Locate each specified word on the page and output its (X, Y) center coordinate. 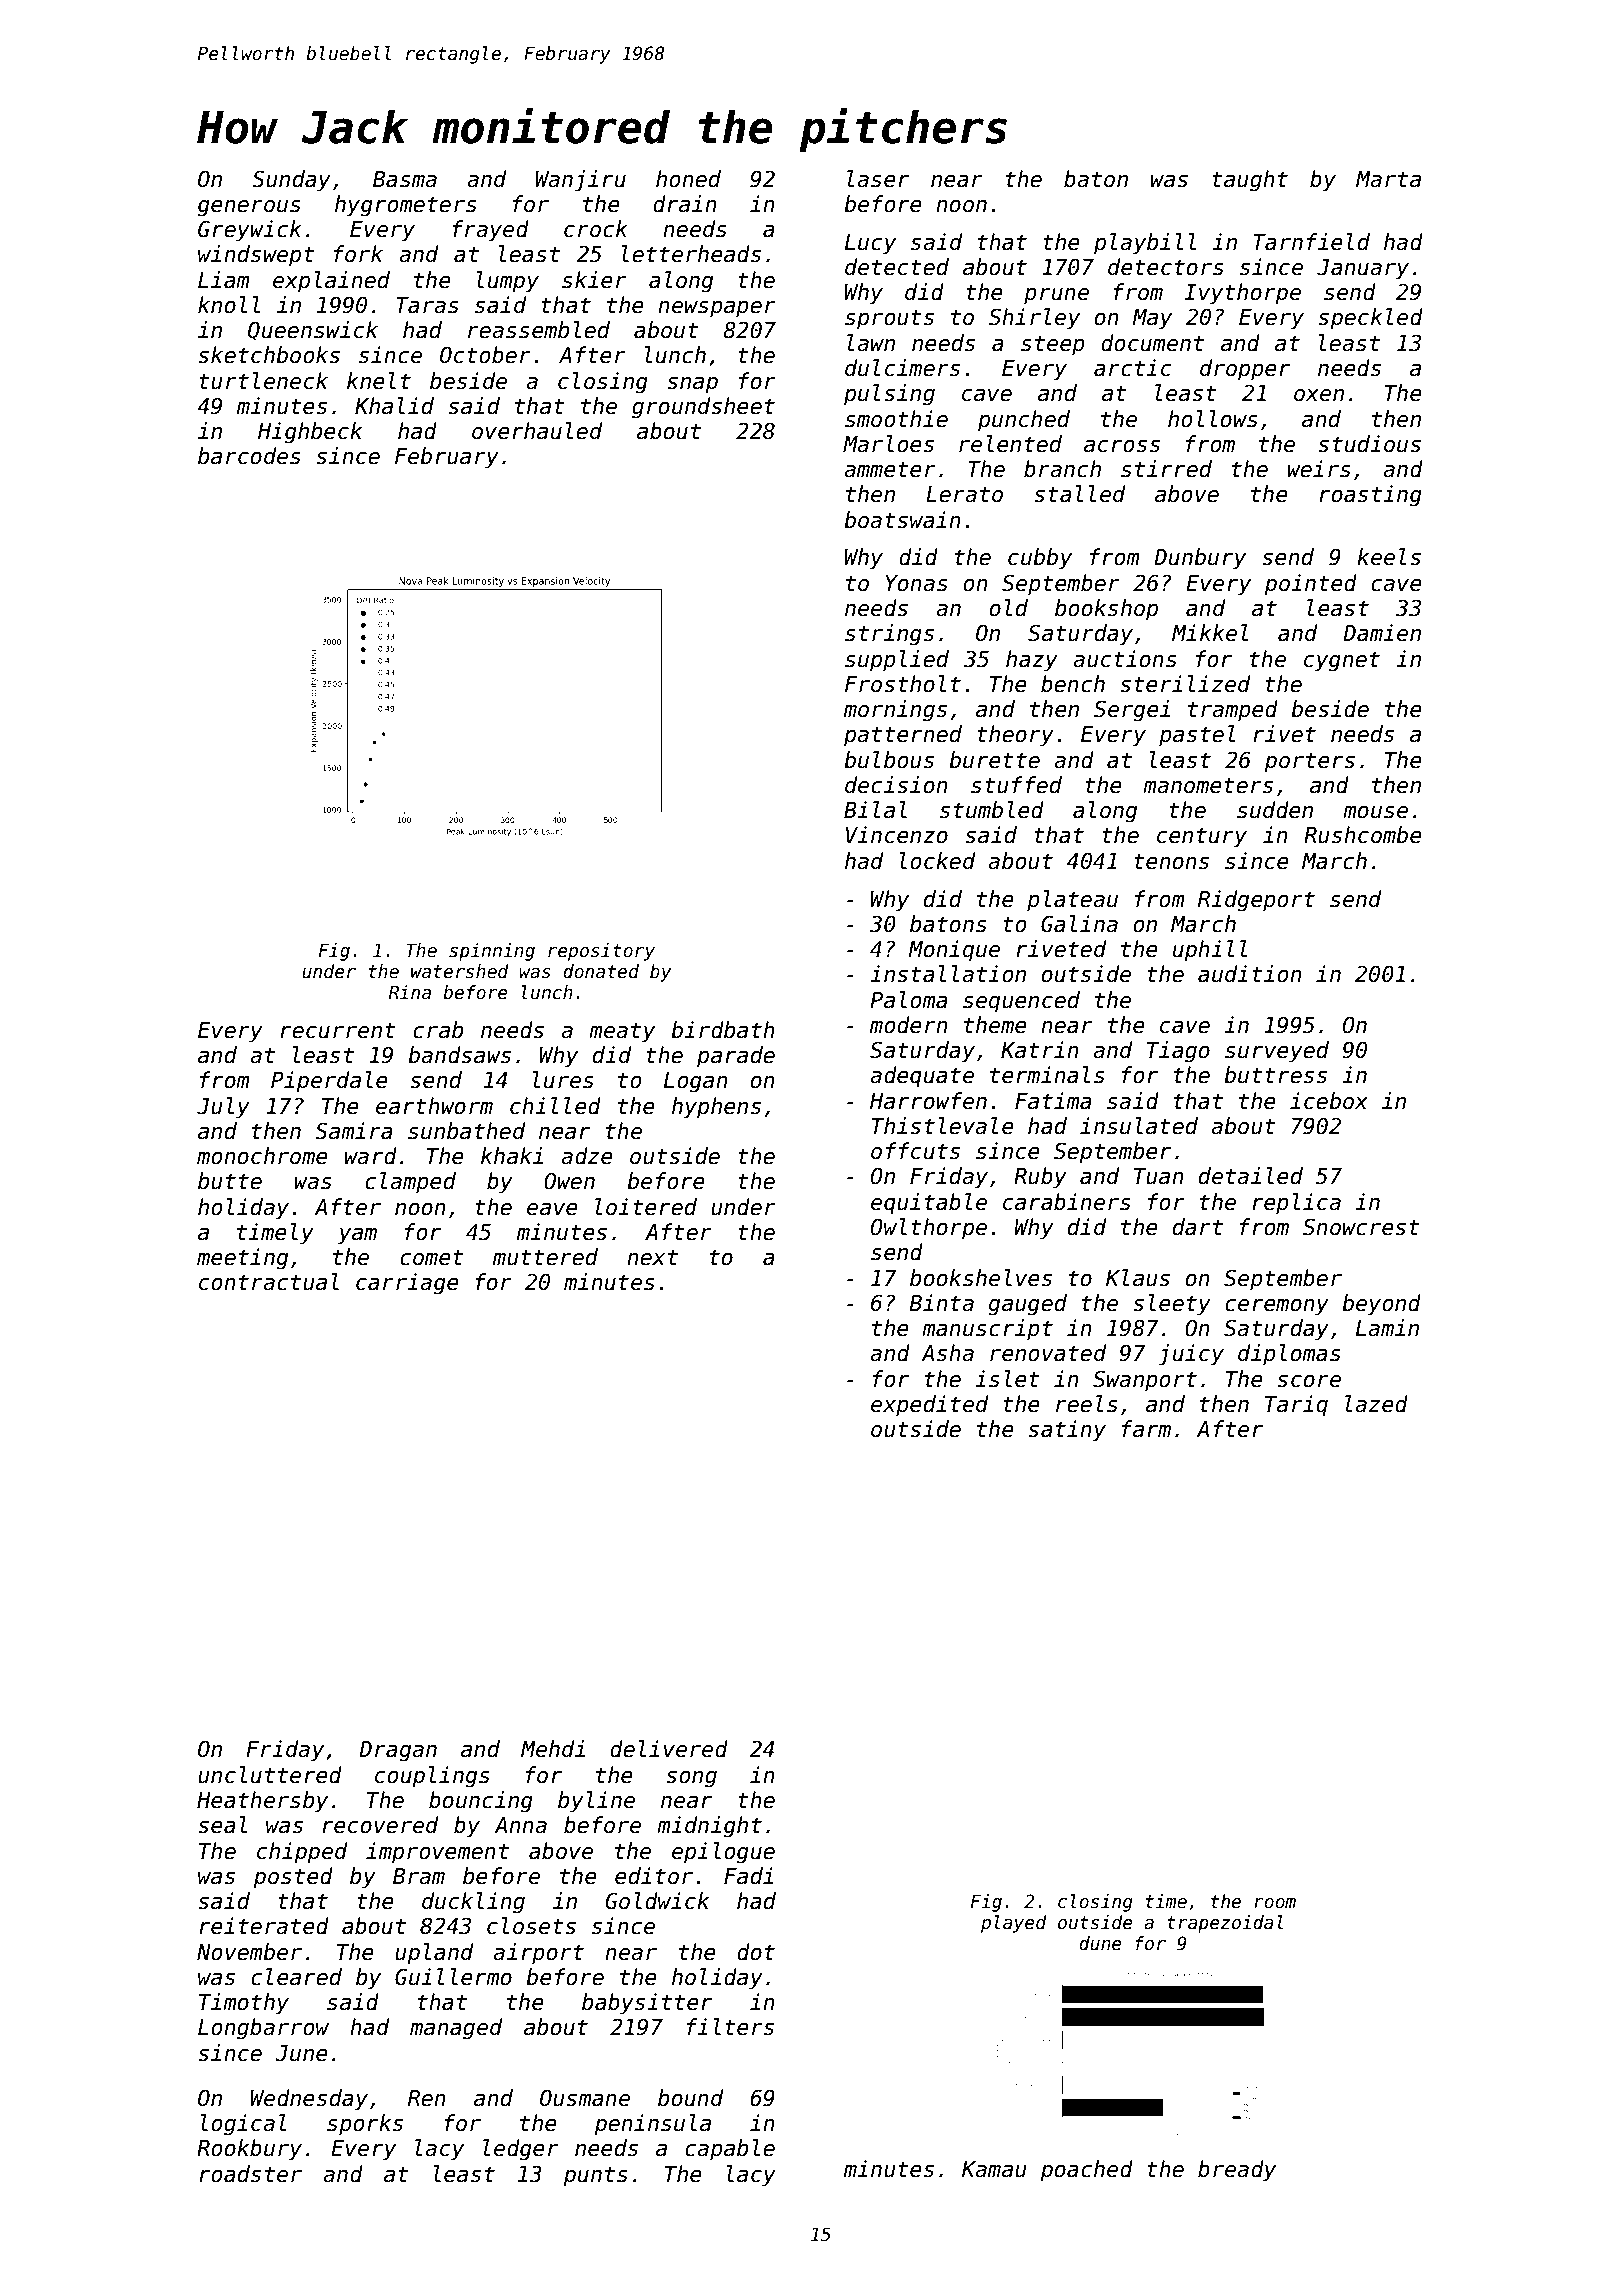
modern (909, 1025)
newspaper (717, 309)
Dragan (398, 1751)
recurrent (338, 1030)
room (1275, 1903)
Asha (947, 1353)
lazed (1376, 1404)
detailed (1251, 1176)
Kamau (994, 2169)
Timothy (244, 2004)
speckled (1370, 319)
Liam (224, 280)
